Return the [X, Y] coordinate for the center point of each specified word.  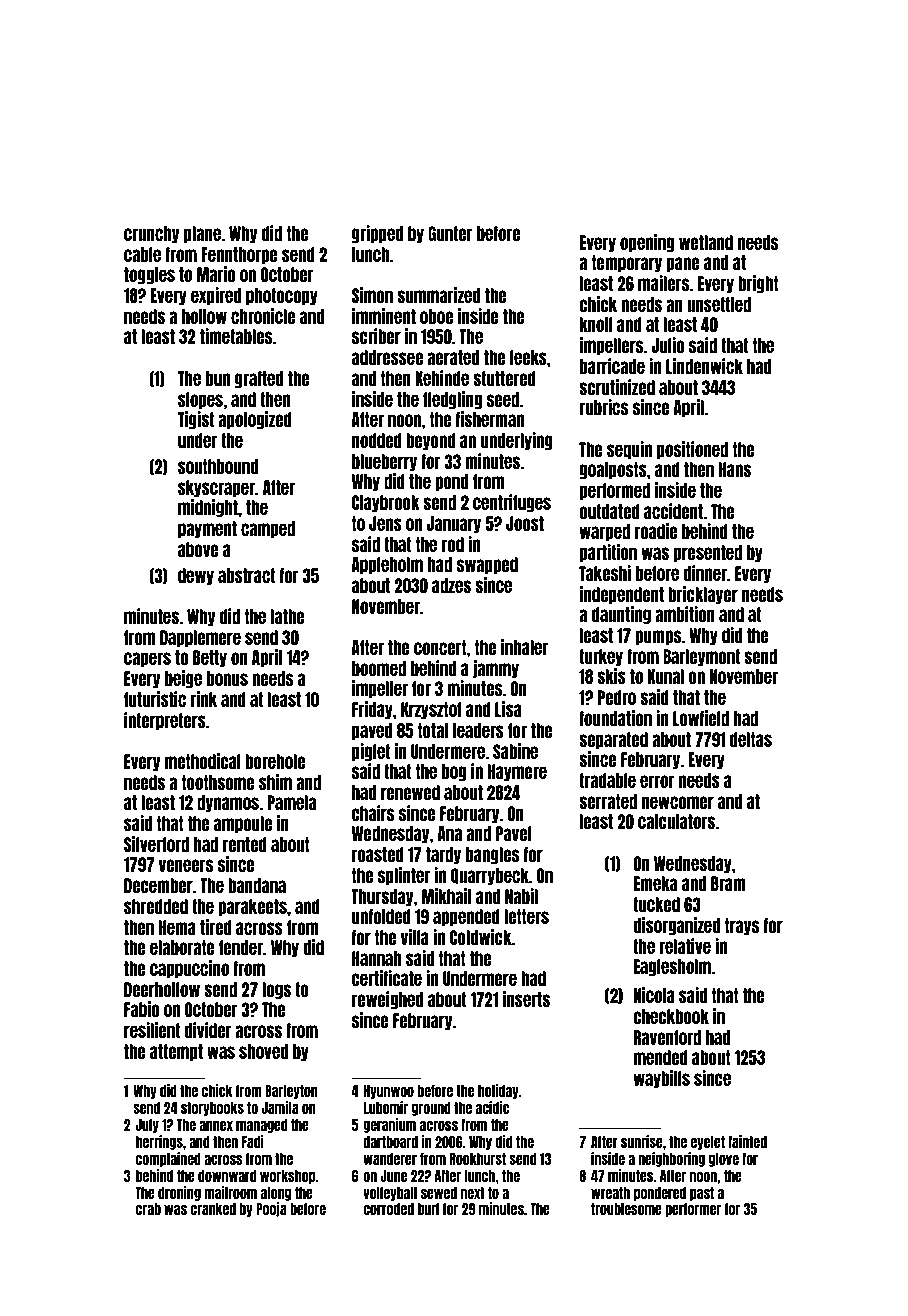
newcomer [678, 802]
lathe [288, 616]
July [147, 1126]
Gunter [450, 233]
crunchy [151, 234]
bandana [257, 885]
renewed [410, 792]
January [454, 524]
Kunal [666, 676]
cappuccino [189, 969]
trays [742, 926]
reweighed [387, 1000]
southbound [218, 466]
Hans [735, 469]
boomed [379, 668]
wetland [706, 242]
